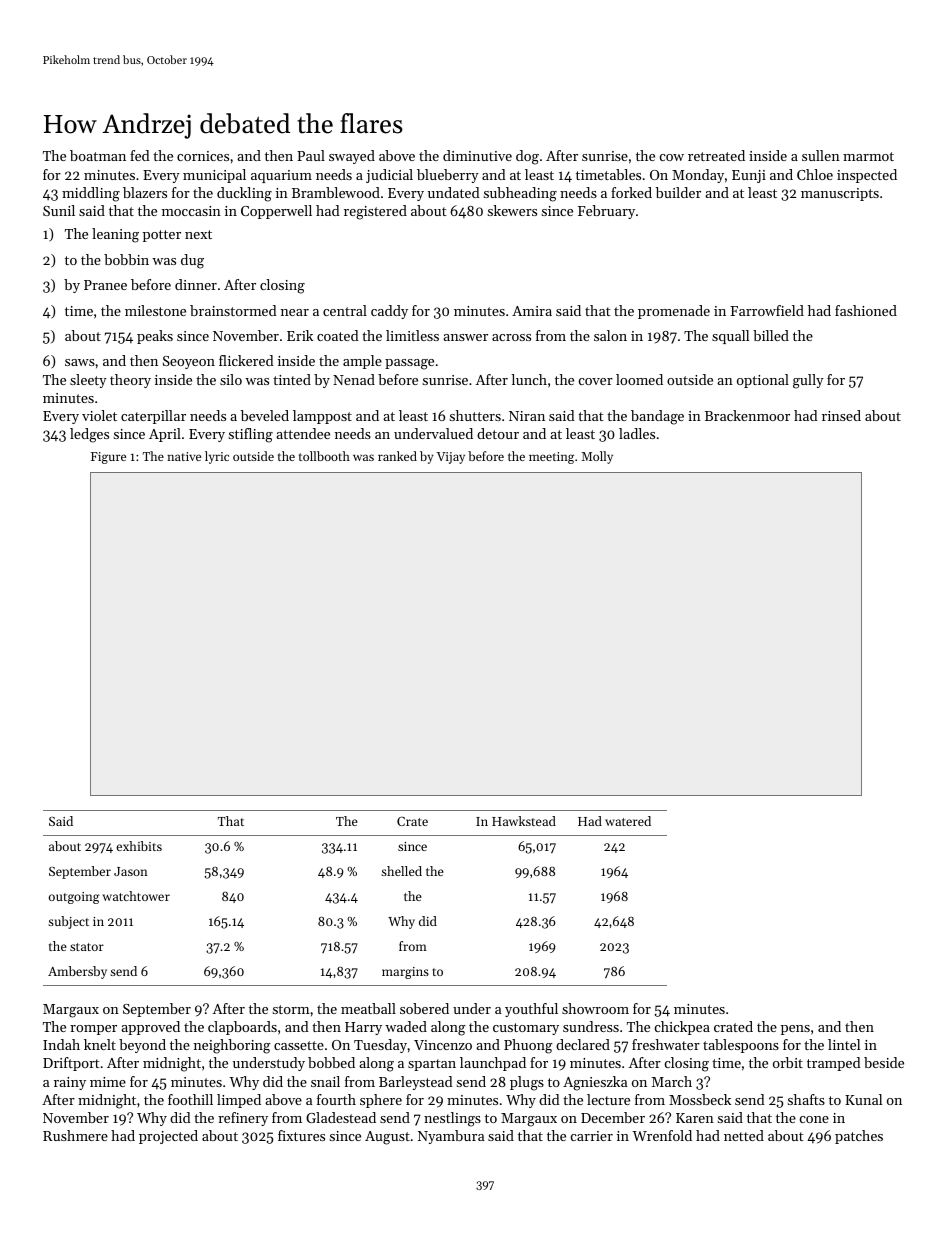 This screenshot has width=952, height=1233. Describe the element at coordinates (80, 362) in the screenshot. I see `saws` at that location.
